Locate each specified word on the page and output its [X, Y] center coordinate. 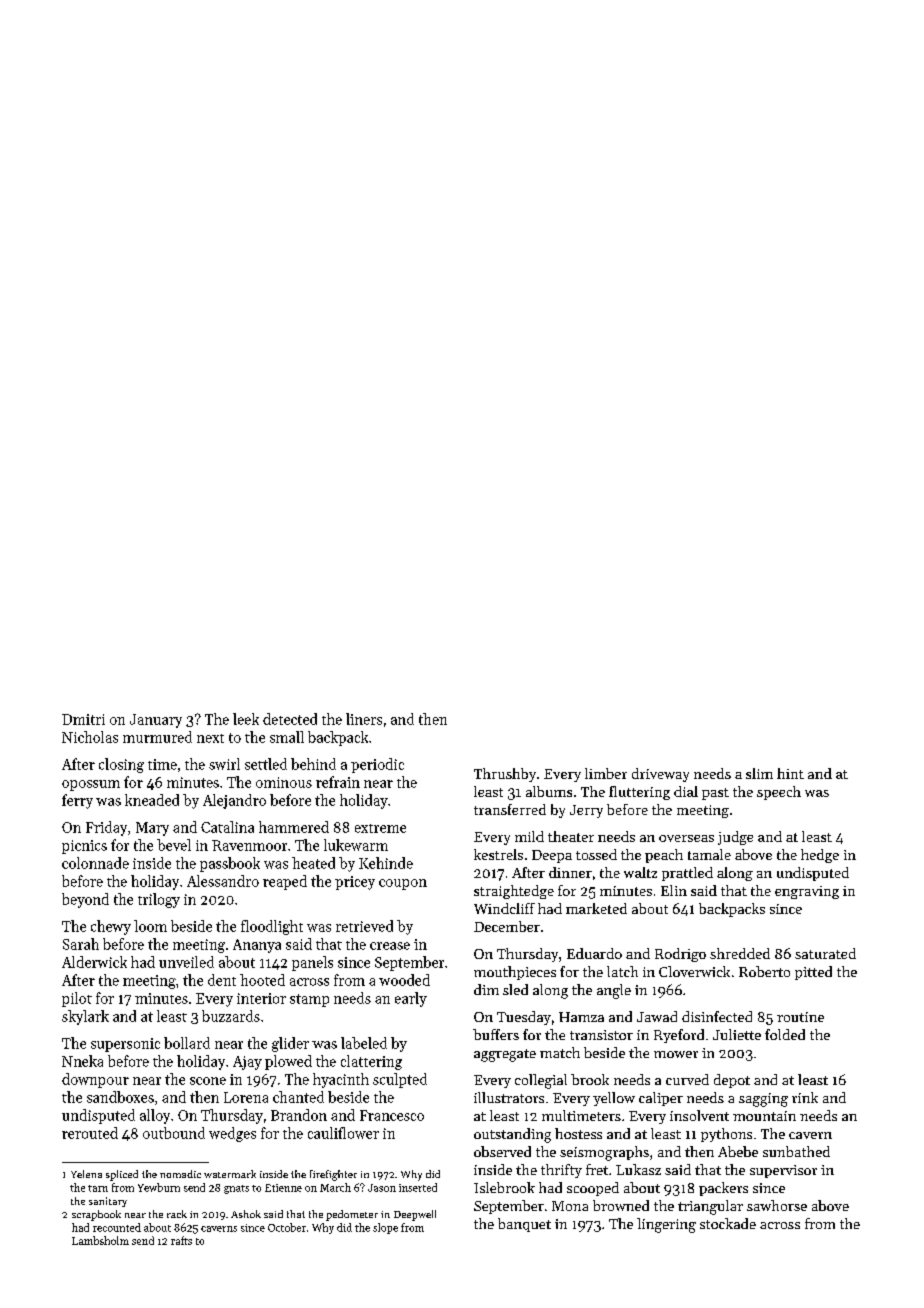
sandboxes [120, 1097]
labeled [364, 1043]
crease [390, 946]
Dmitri [83, 719]
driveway [660, 775]
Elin [674, 890]
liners [364, 719]
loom [150, 926]
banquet [524, 1225]
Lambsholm [100, 1240]
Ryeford [679, 1036]
